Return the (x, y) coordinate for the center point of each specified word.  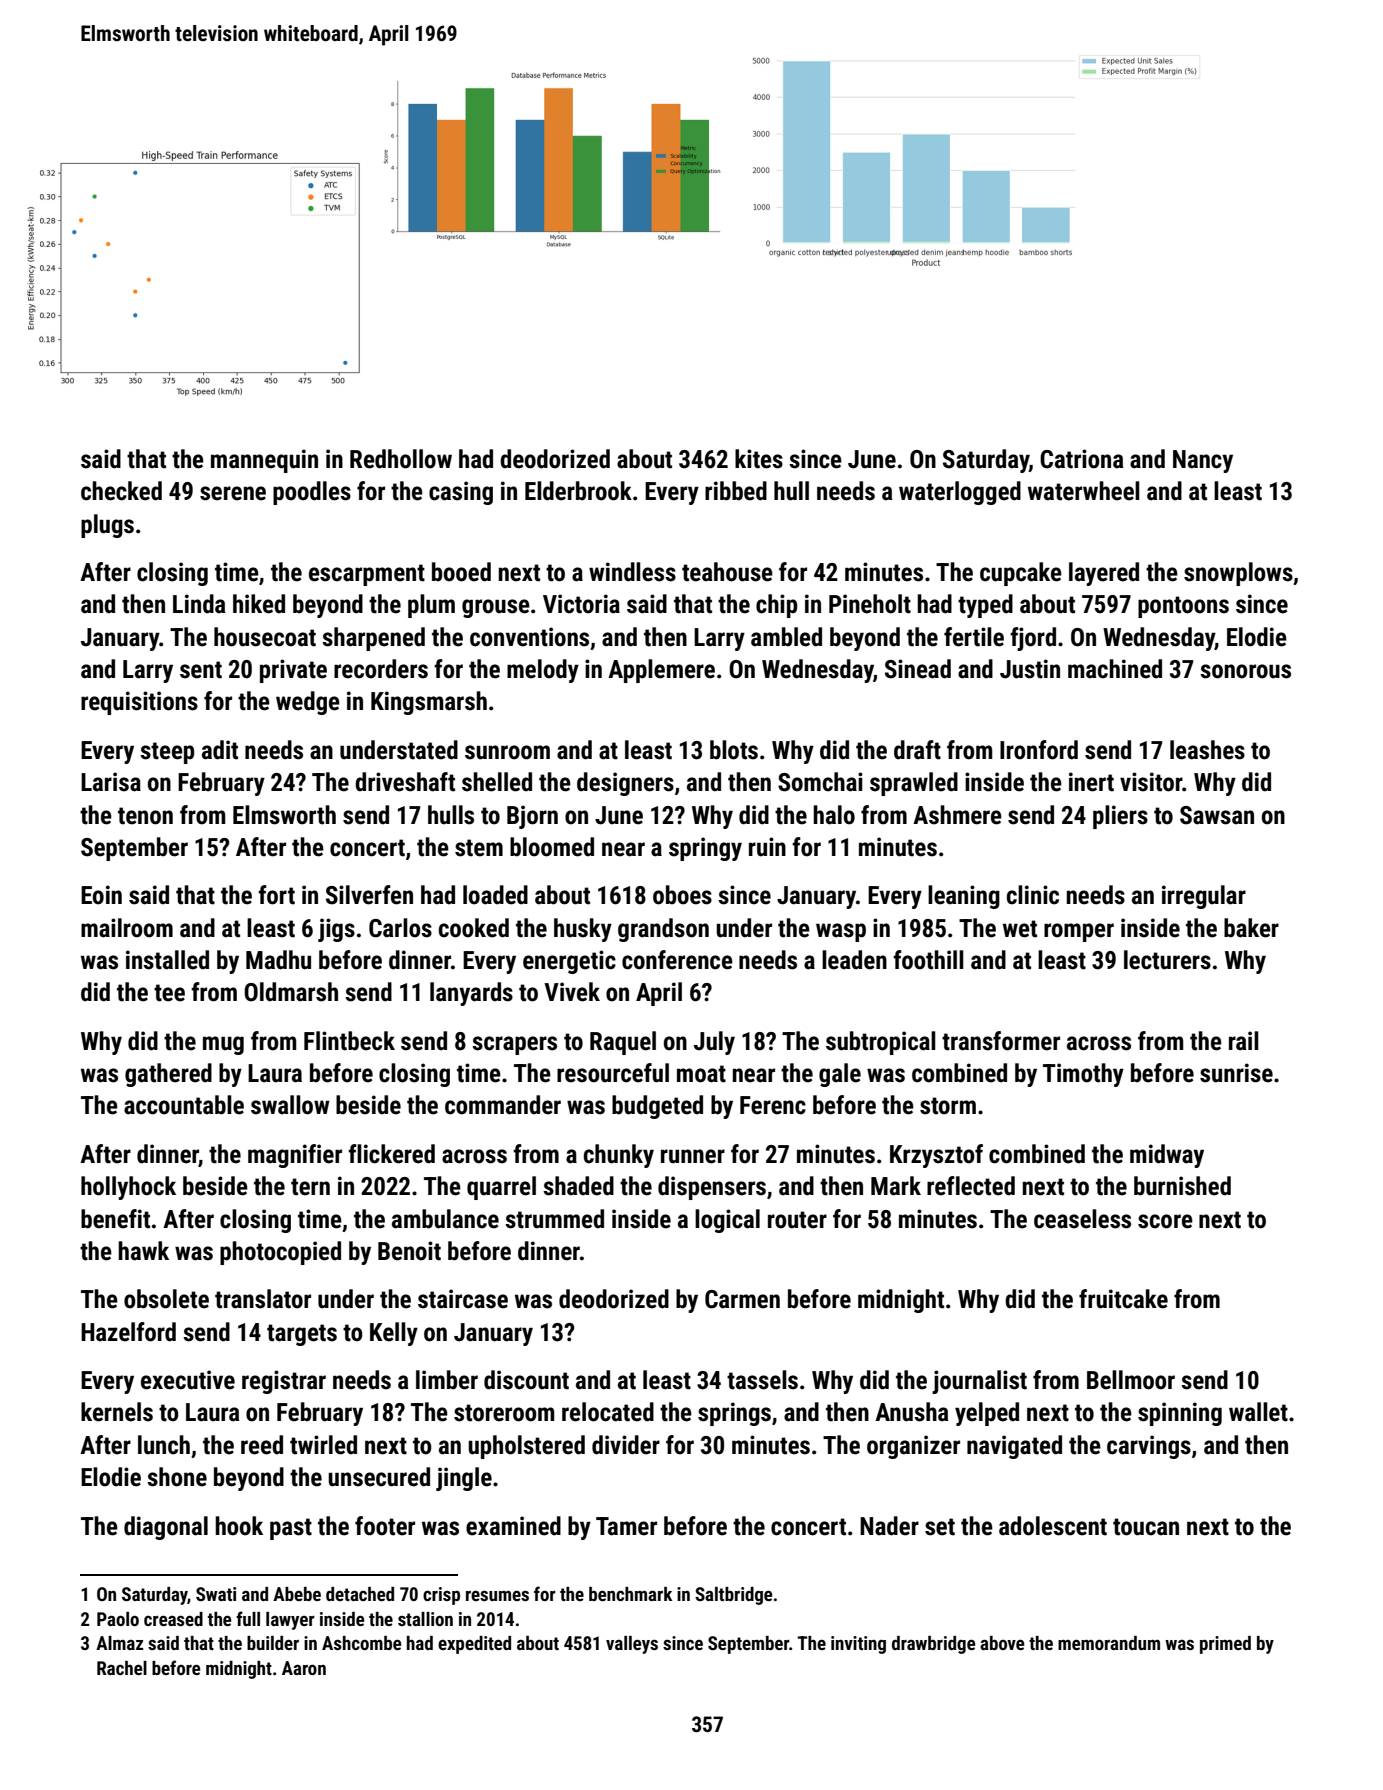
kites (759, 459)
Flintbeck (349, 1041)
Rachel (122, 1668)
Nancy (1203, 461)
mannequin (264, 461)
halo (834, 815)
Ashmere (957, 815)
